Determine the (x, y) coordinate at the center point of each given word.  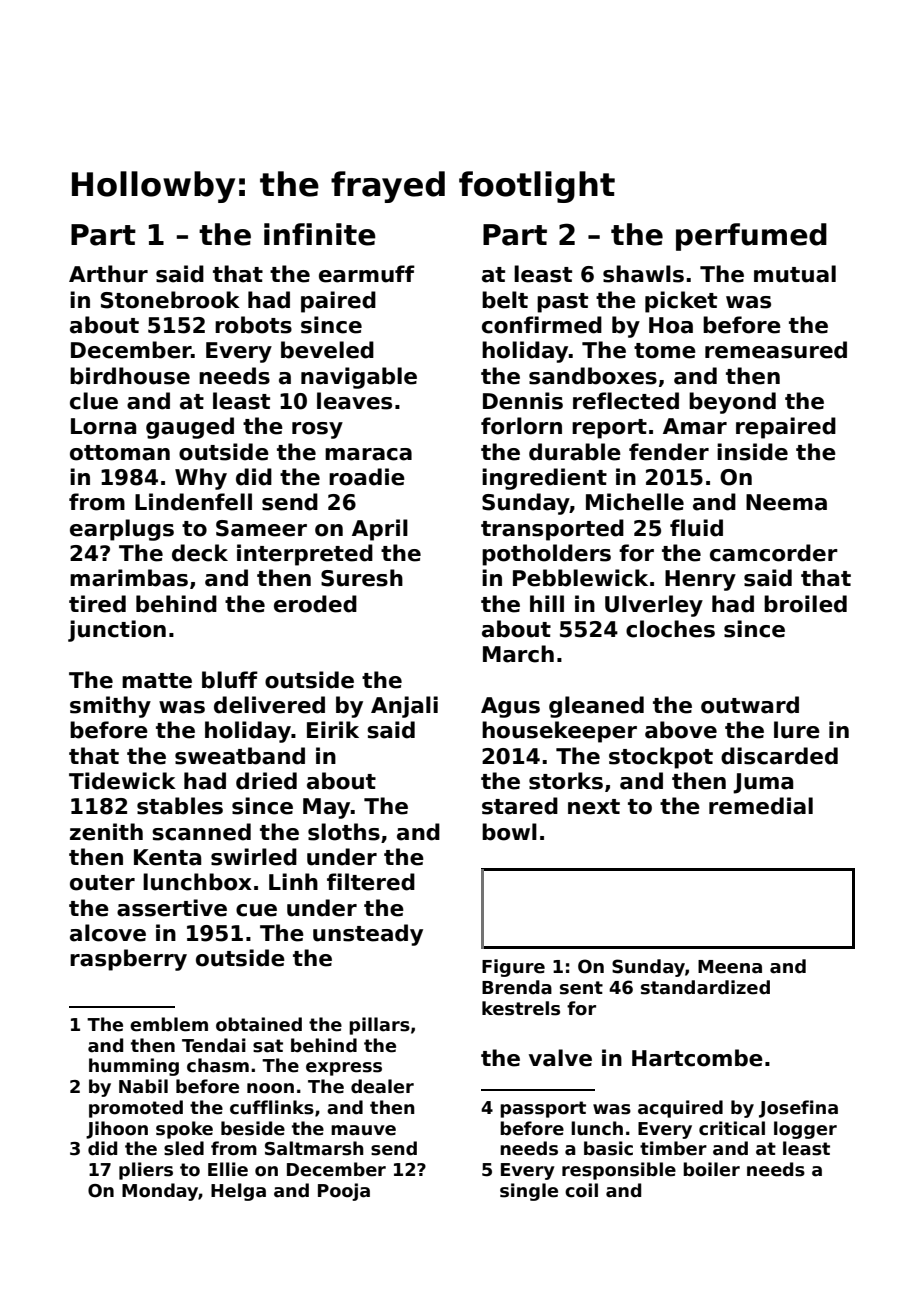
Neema (786, 502)
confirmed (542, 325)
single (529, 1192)
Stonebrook (170, 300)
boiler (711, 1169)
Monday (160, 1192)
